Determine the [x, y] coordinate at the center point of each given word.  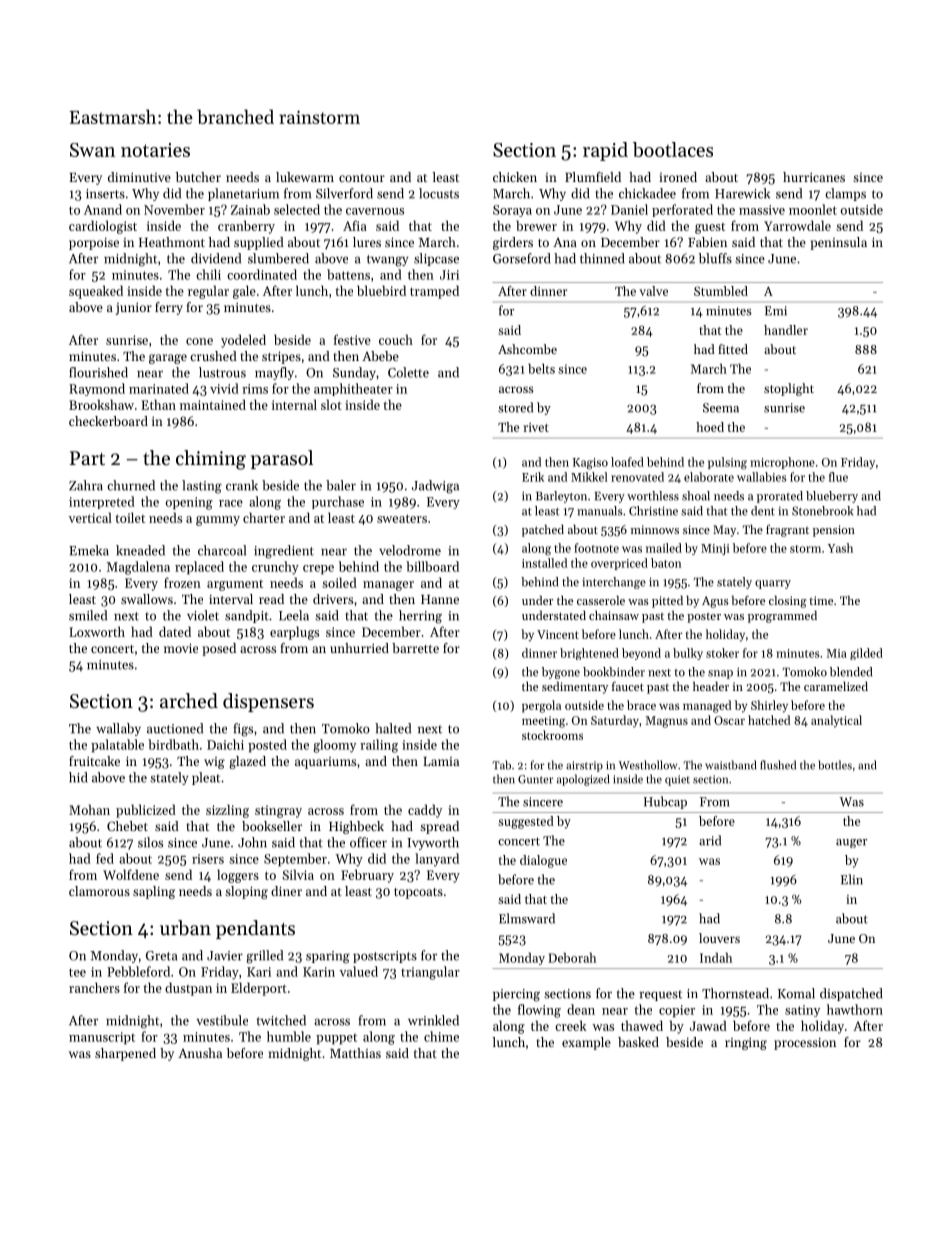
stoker [722, 653]
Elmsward [527, 918]
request [660, 995]
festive [352, 339]
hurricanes [814, 177]
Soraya [512, 211]
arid [710, 840]
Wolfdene [131, 874]
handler [786, 330]
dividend [216, 258]
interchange [614, 583]
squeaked [96, 292]
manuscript [102, 1038]
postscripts [385, 957]
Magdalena [138, 568]
